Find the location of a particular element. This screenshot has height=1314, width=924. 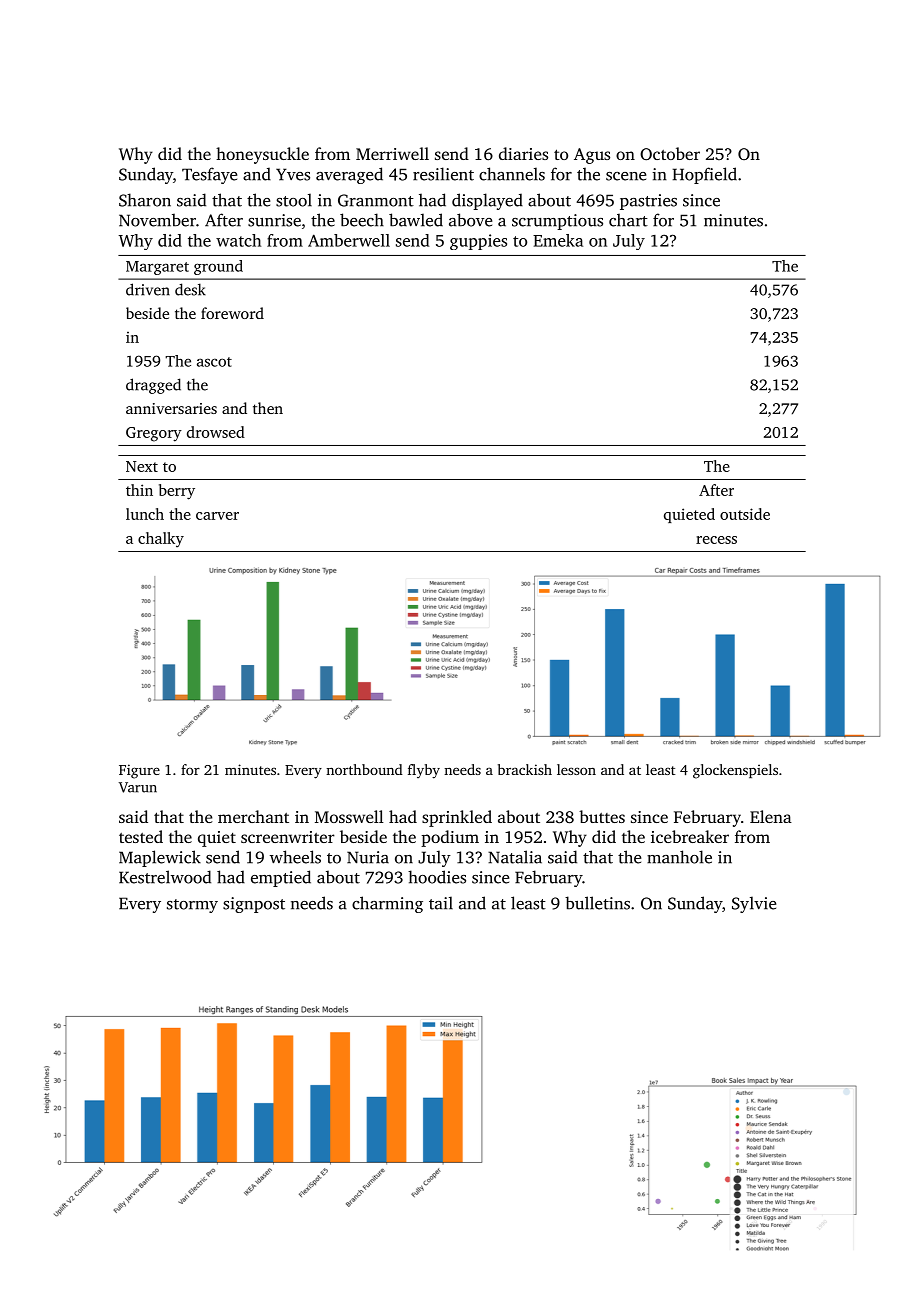

carver is located at coordinates (217, 516).
